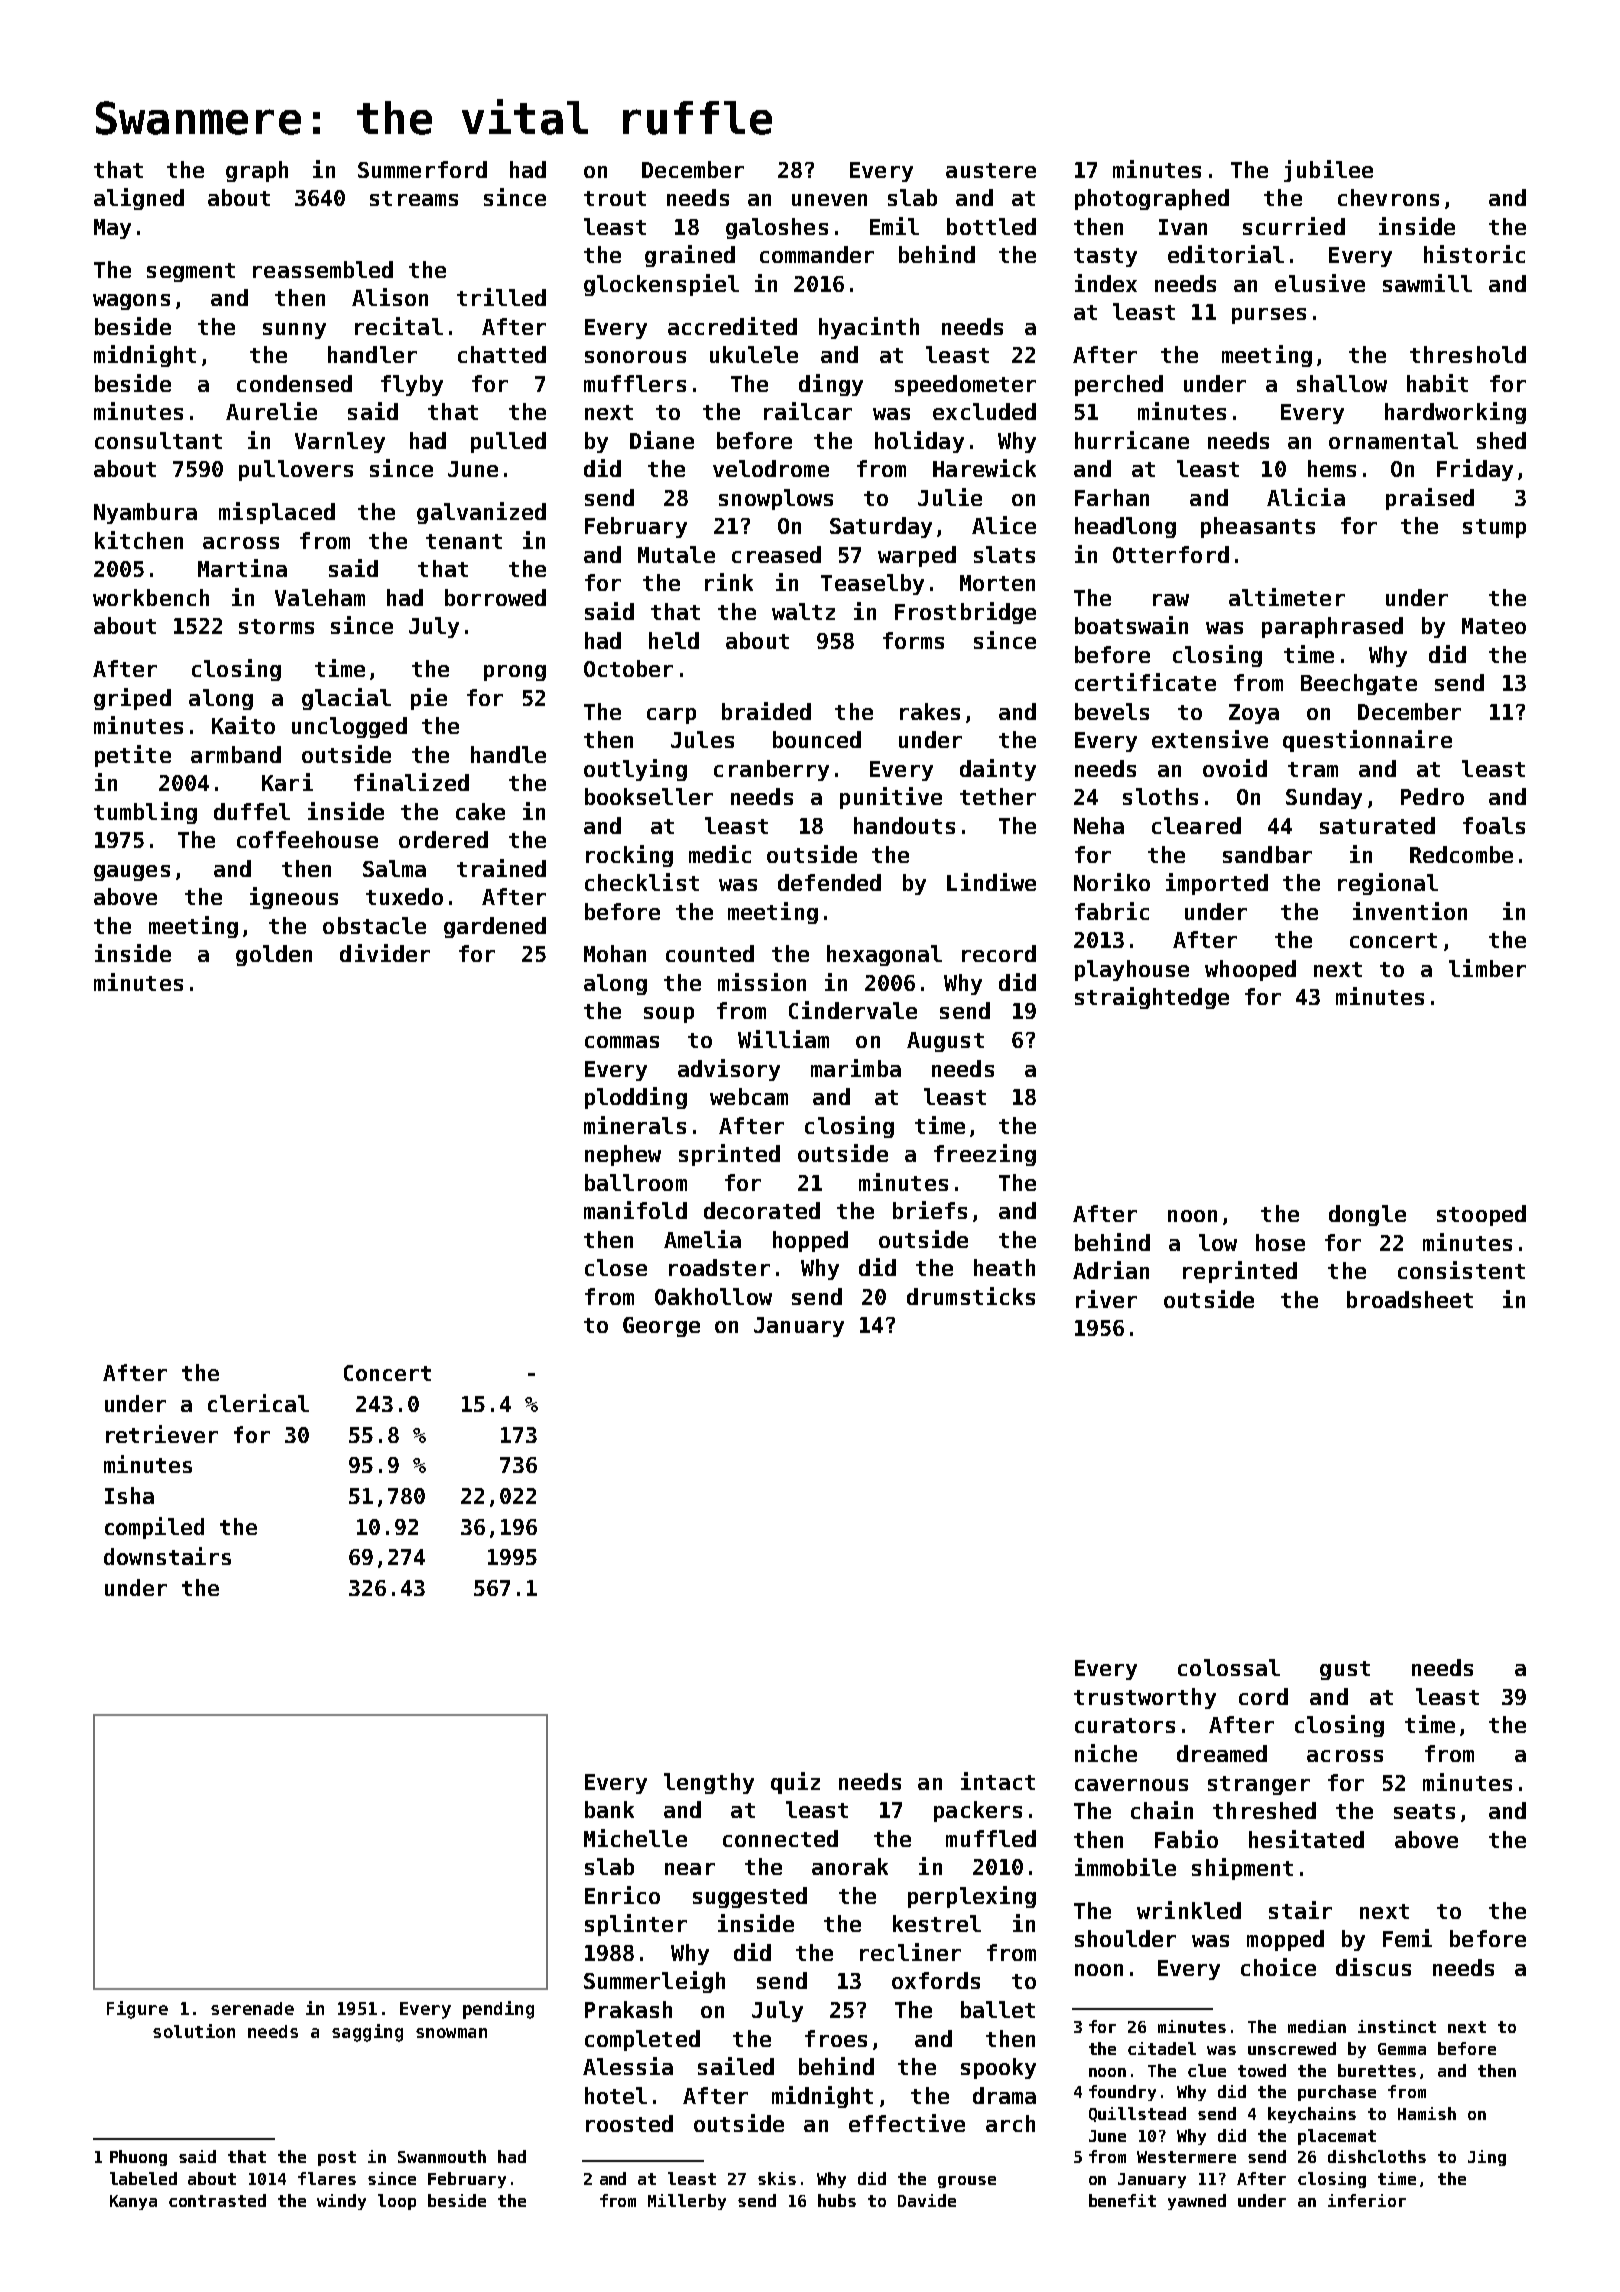 The height and width of the image is (2292, 1620). What do you see at coordinates (397, 2202) in the image?
I see `loop` at bounding box center [397, 2202].
